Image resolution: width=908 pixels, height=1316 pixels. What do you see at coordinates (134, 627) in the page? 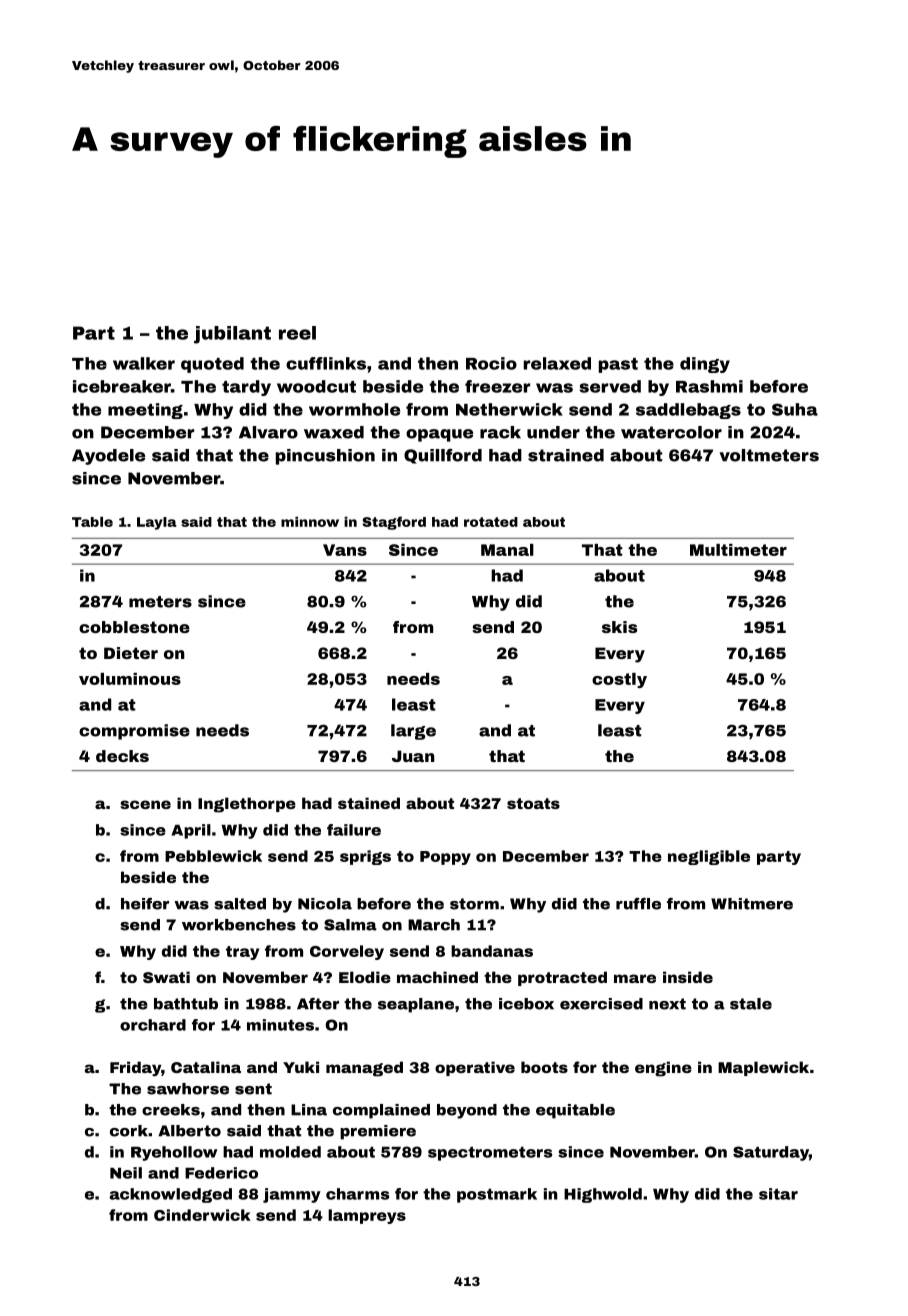
I see `cobblestone` at bounding box center [134, 627].
